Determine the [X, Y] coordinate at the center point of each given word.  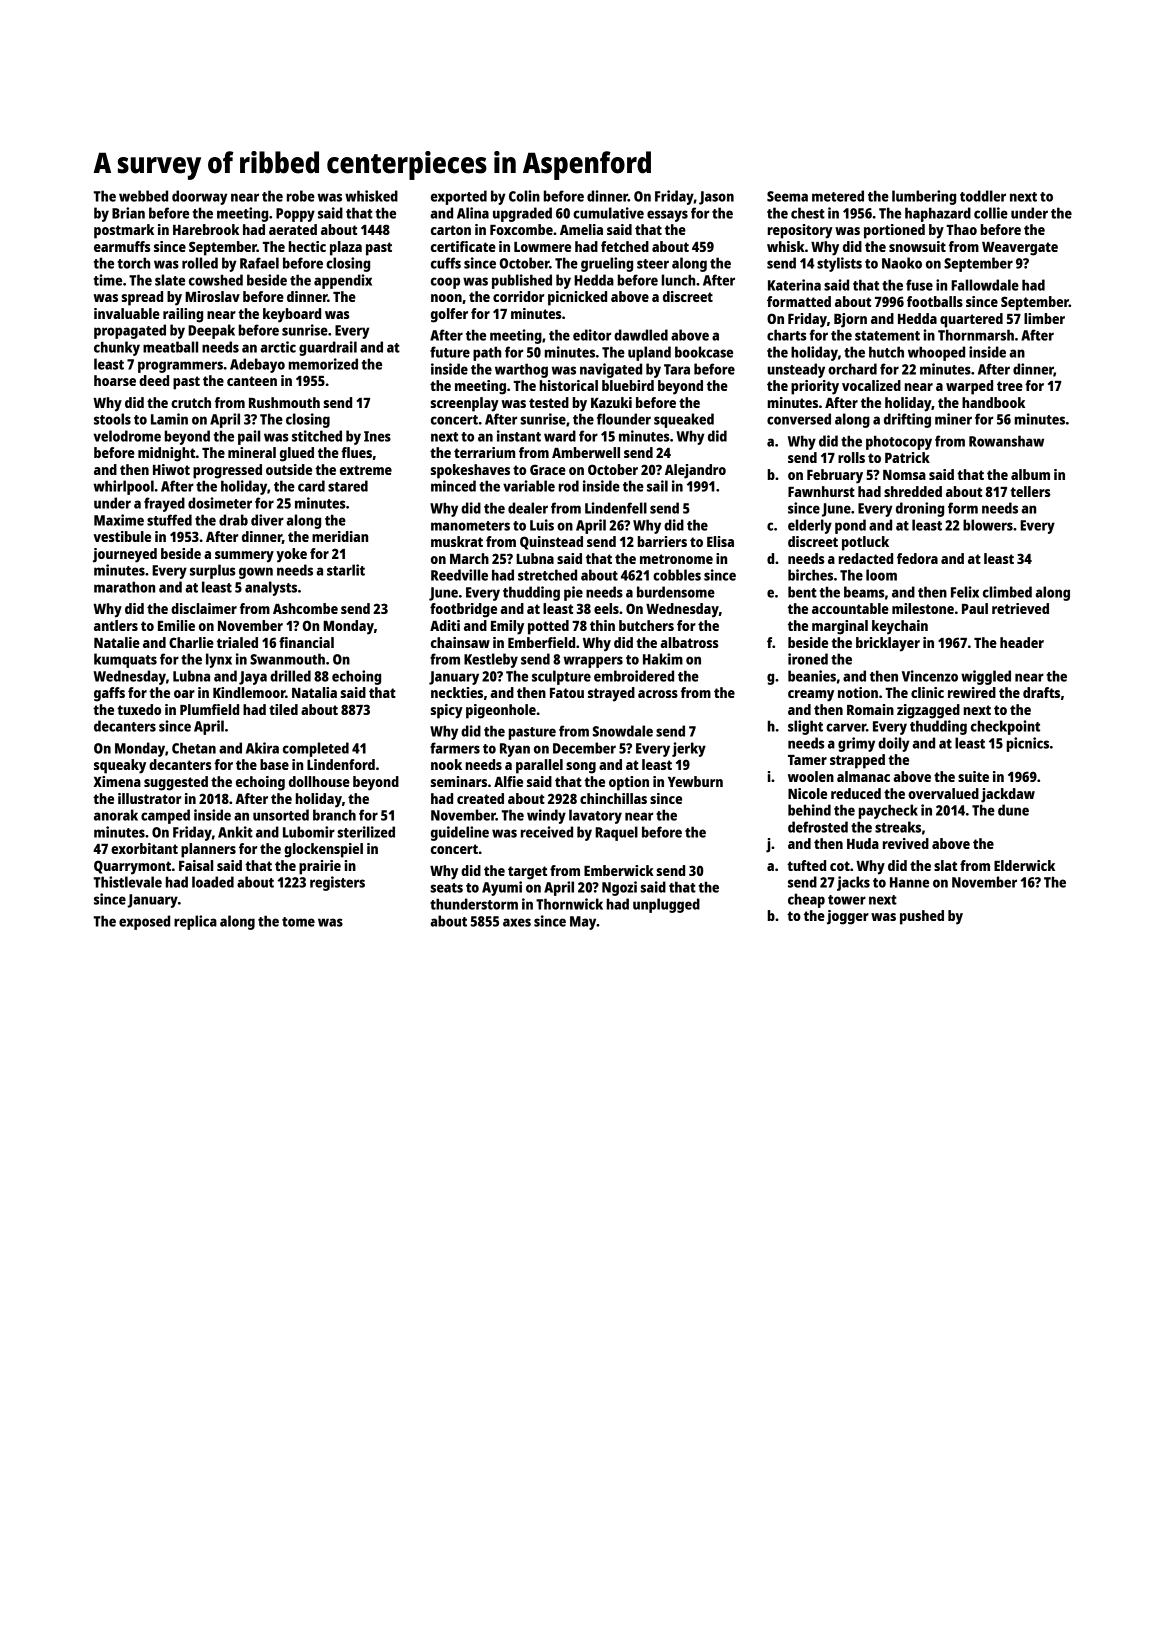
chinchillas [613, 798]
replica [195, 922]
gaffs [109, 694]
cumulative [608, 213]
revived [906, 843]
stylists [839, 264]
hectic [307, 246]
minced [453, 486]
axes [517, 922]
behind [809, 810]
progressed [227, 471]
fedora [917, 558]
